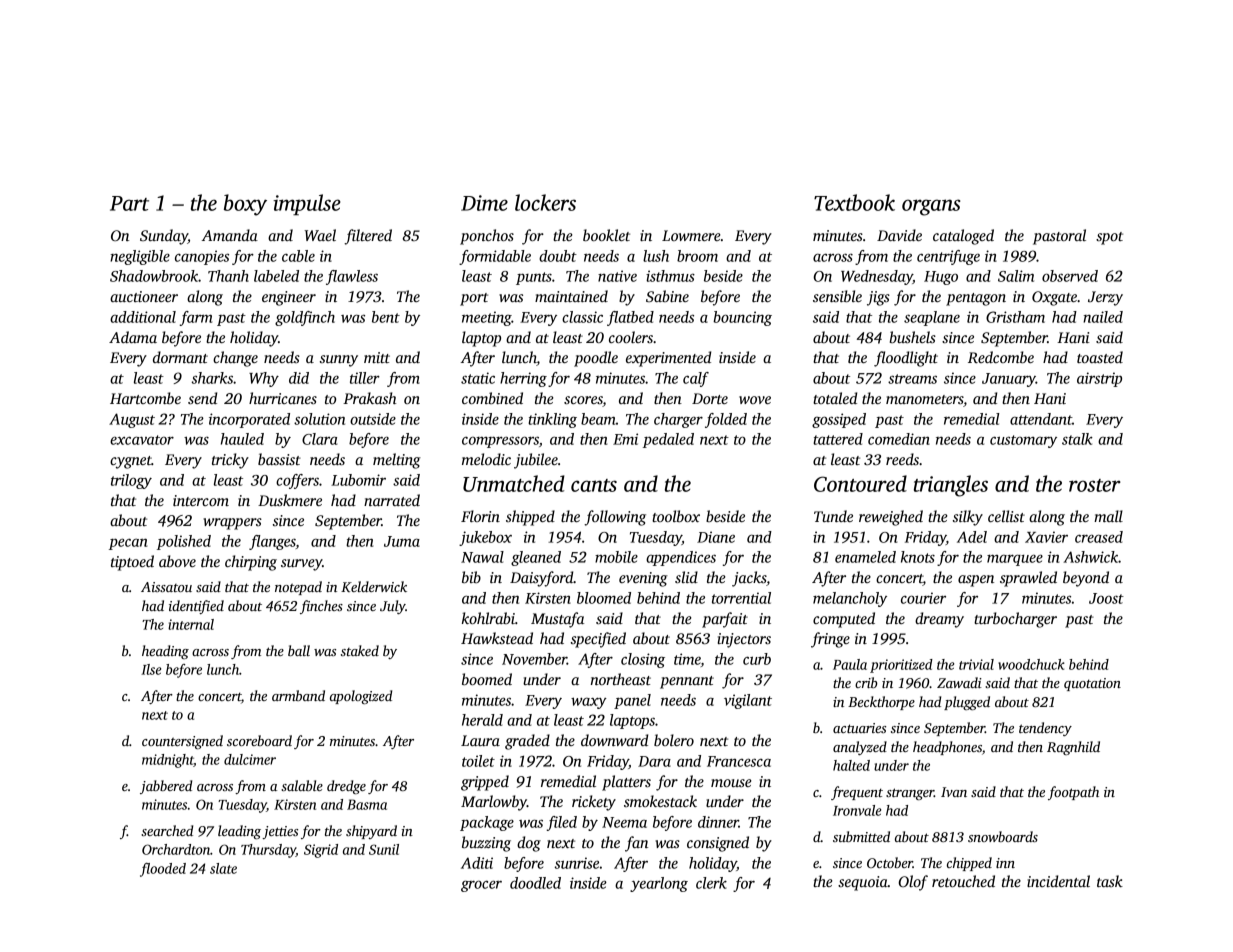 This image has width=1233, height=952. What do you see at coordinates (212, 378) in the image?
I see `sharks` at bounding box center [212, 378].
